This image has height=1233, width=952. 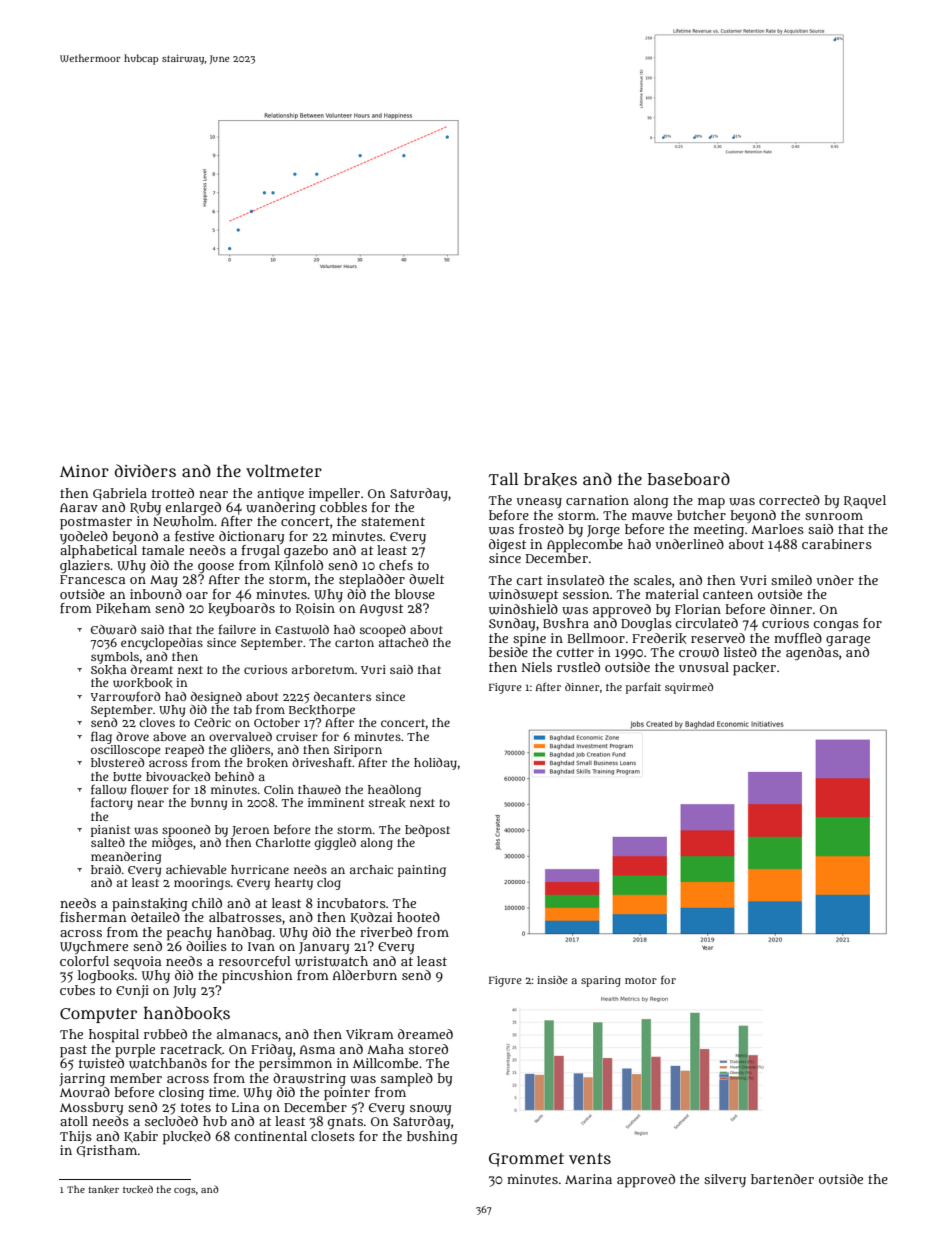 I want to click on voltmeter, so click(x=284, y=471).
